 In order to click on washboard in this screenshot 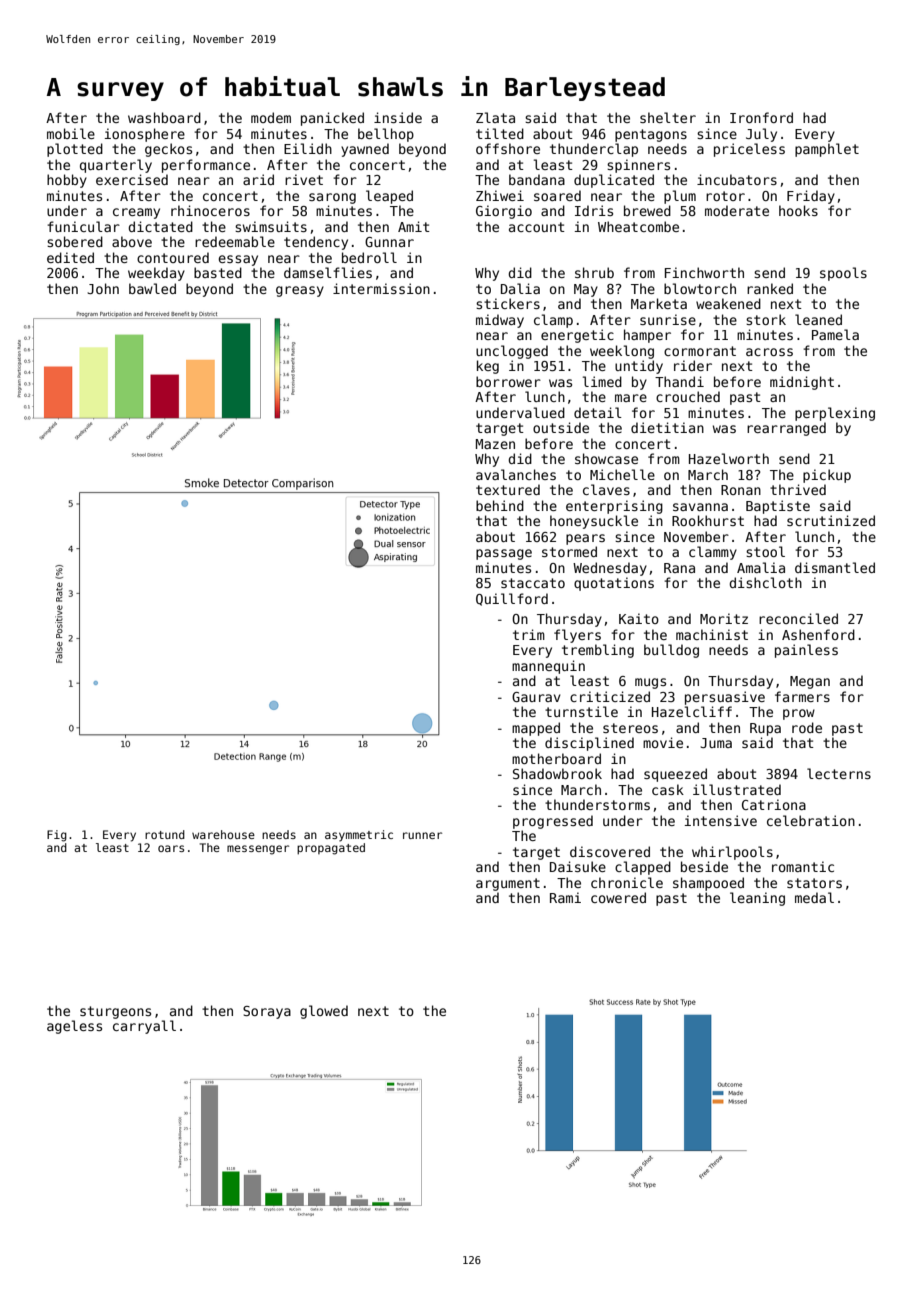, I will do `click(164, 117)`.
